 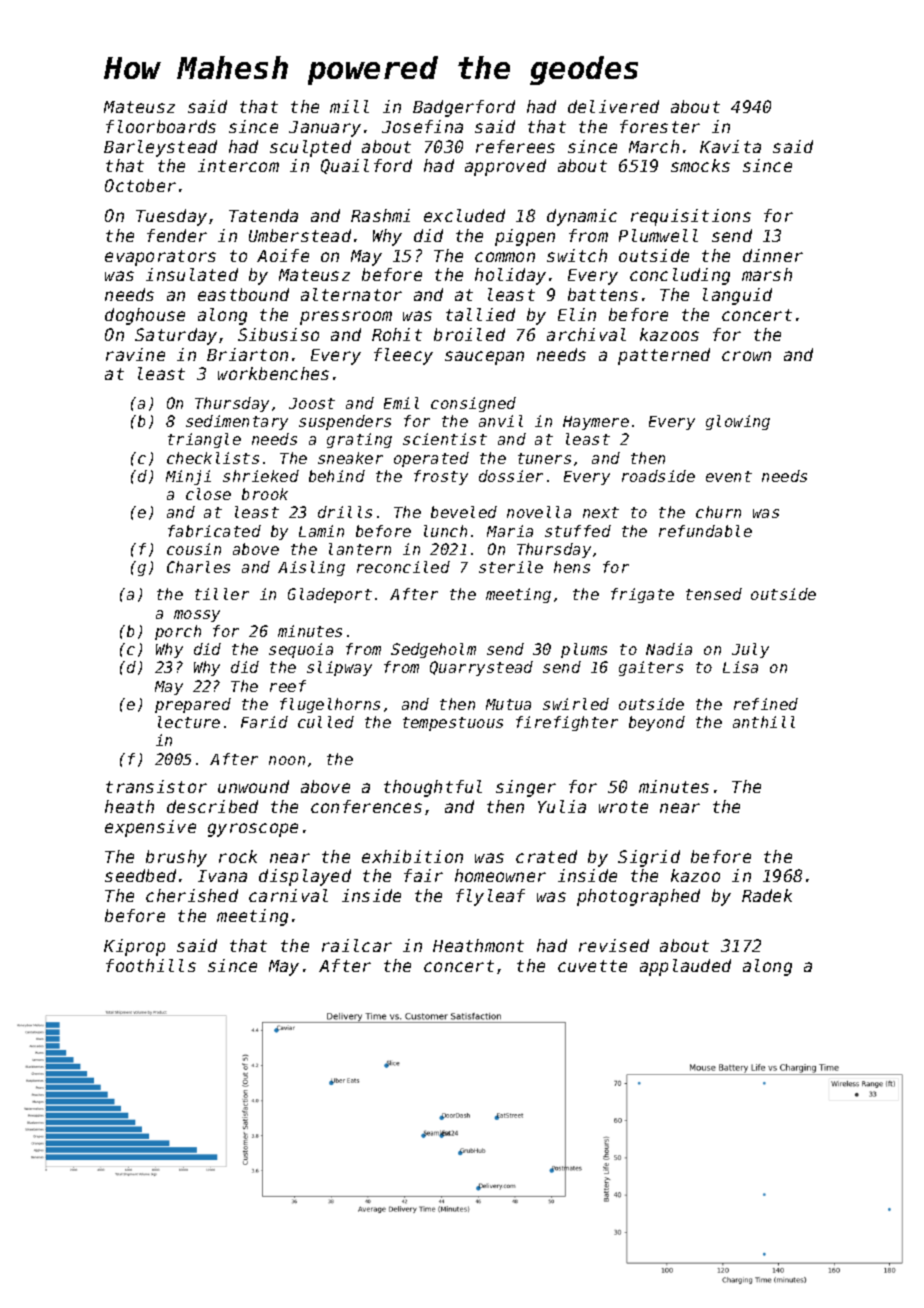 What do you see at coordinates (464, 108) in the document?
I see `Badgerford` at bounding box center [464, 108].
